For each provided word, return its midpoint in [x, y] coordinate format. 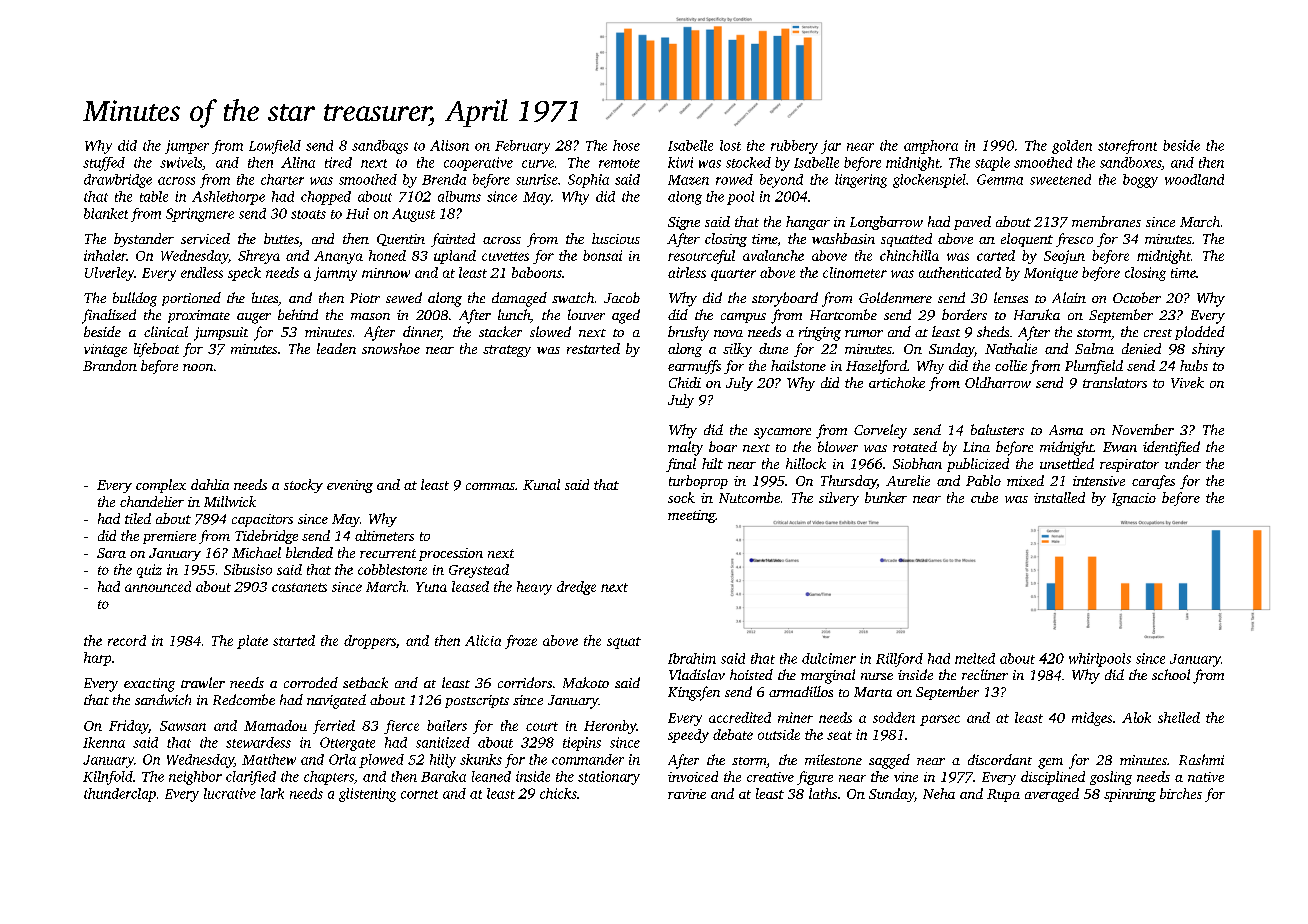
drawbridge [118, 181]
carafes [1153, 482]
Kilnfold [108, 778]
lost [730, 145]
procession [451, 554]
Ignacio [1134, 499]
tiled [138, 518]
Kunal [541, 484]
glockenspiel [929, 181]
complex [161, 486]
